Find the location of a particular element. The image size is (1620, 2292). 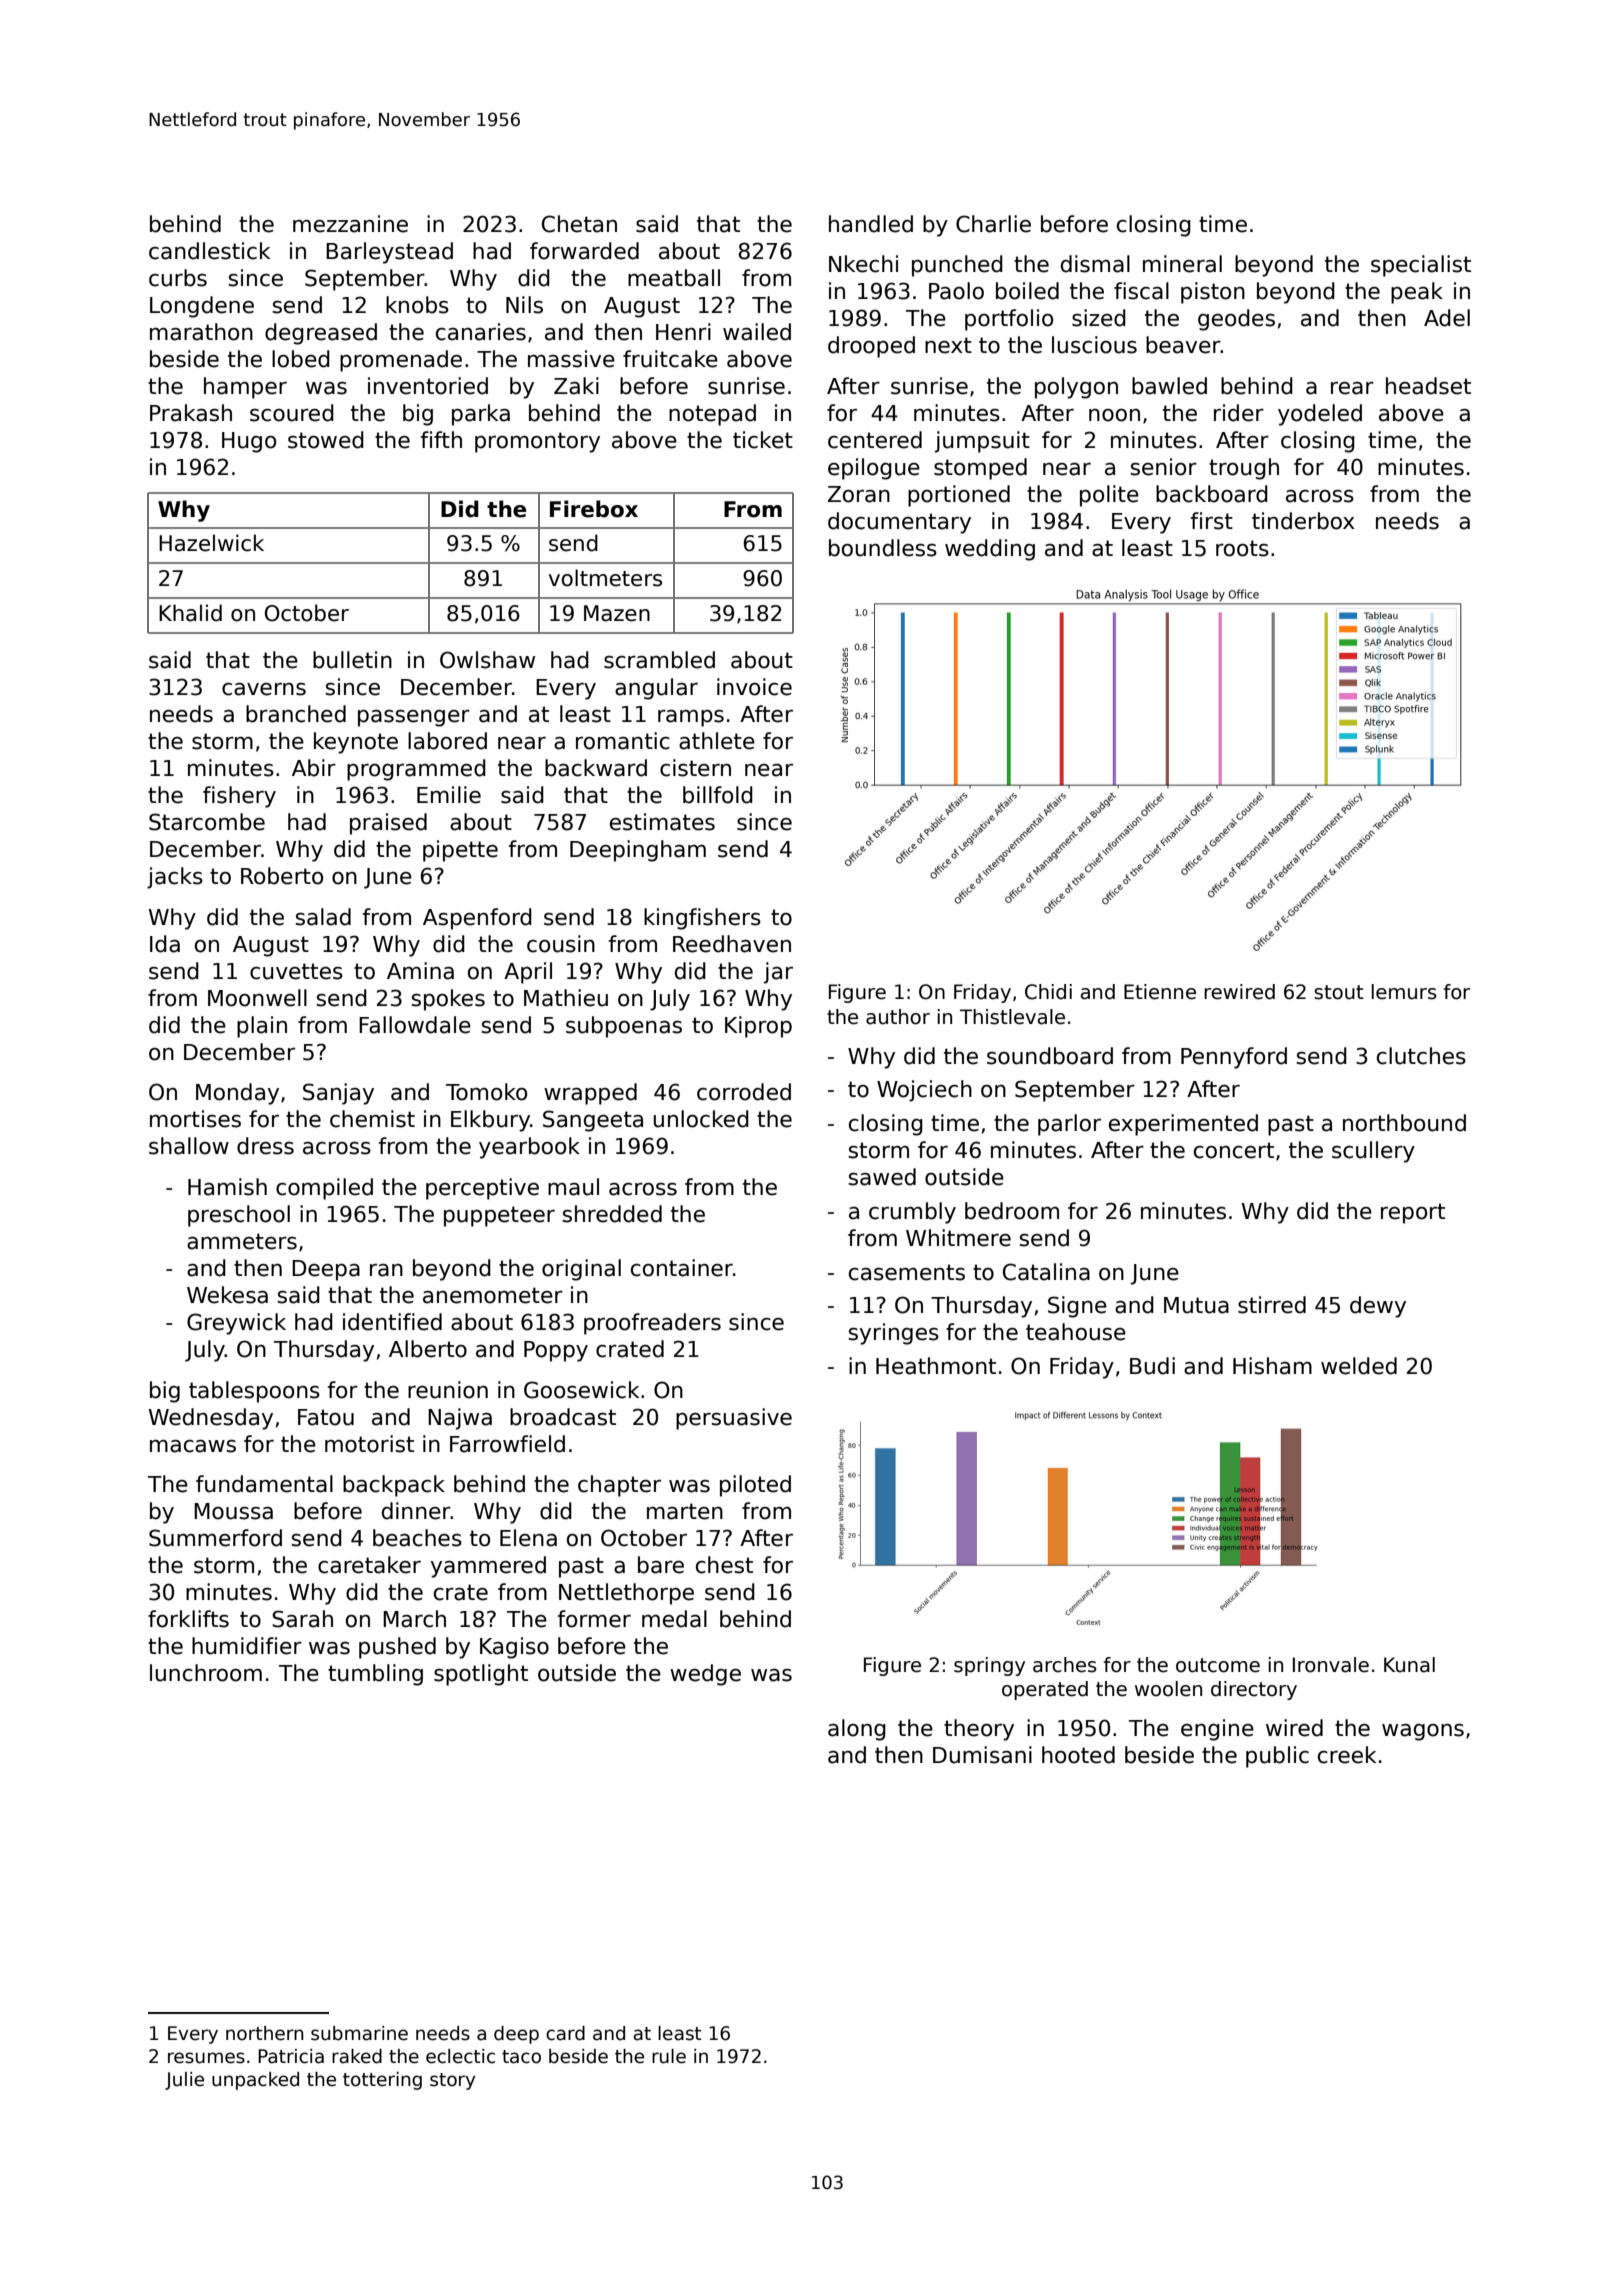

rule is located at coordinates (669, 2056).
